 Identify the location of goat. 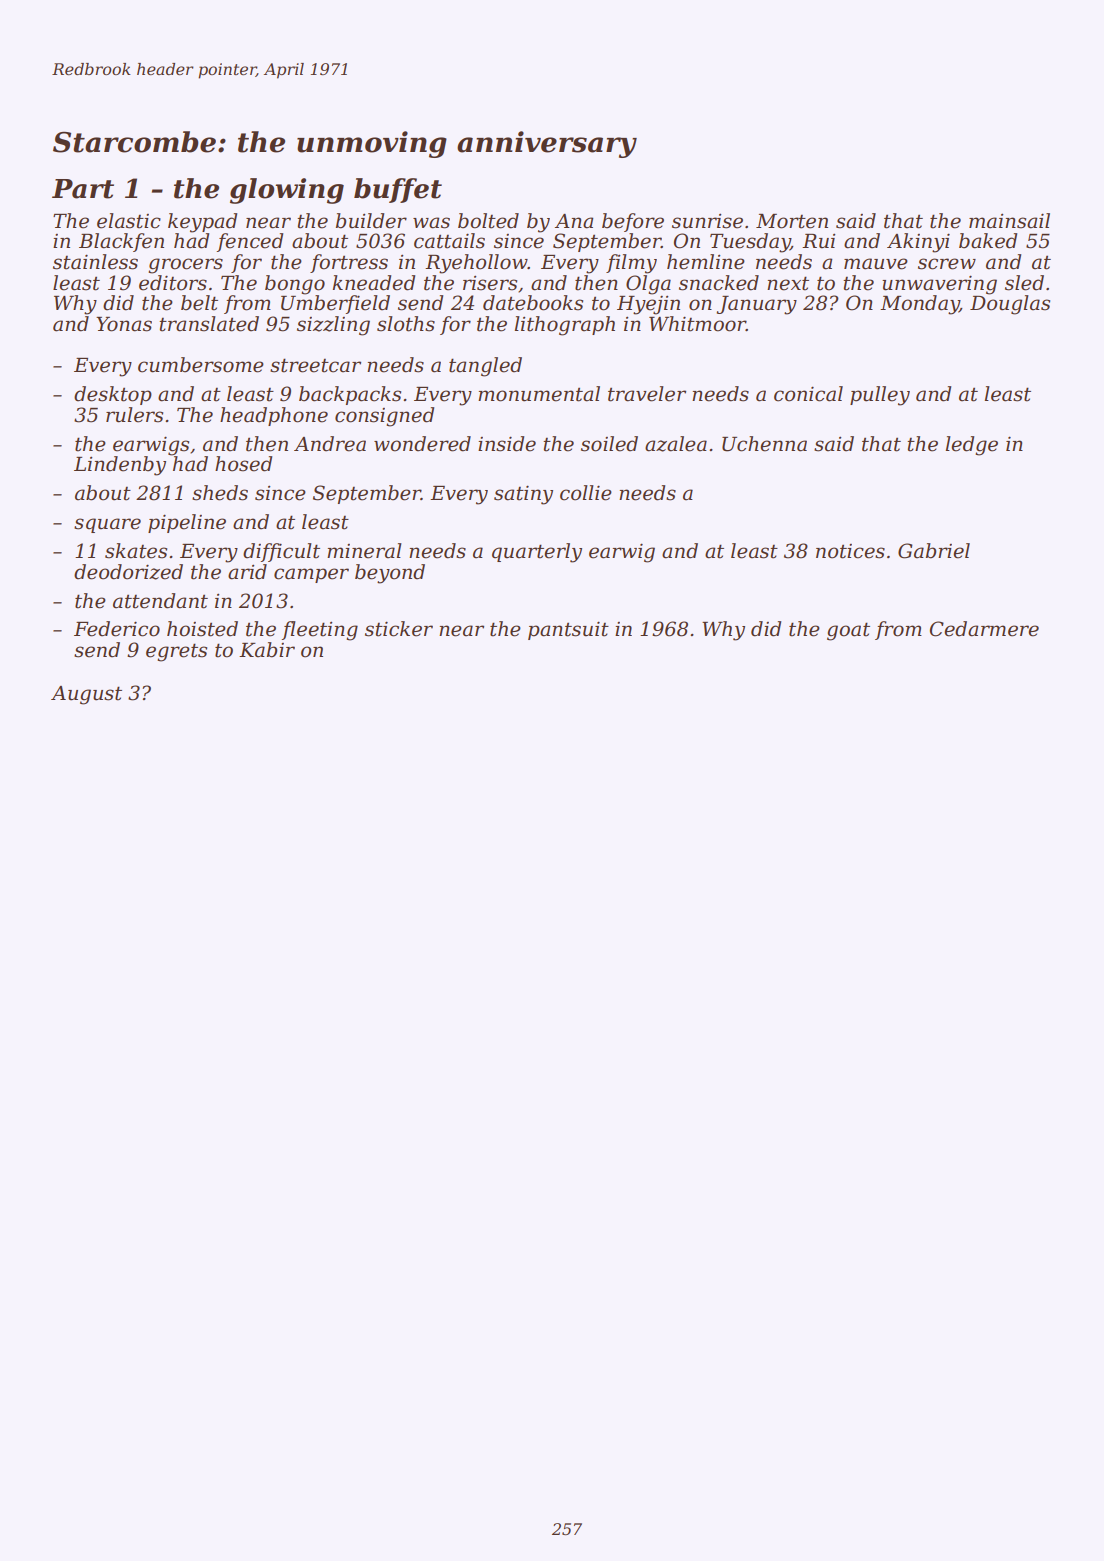
(848, 631).
